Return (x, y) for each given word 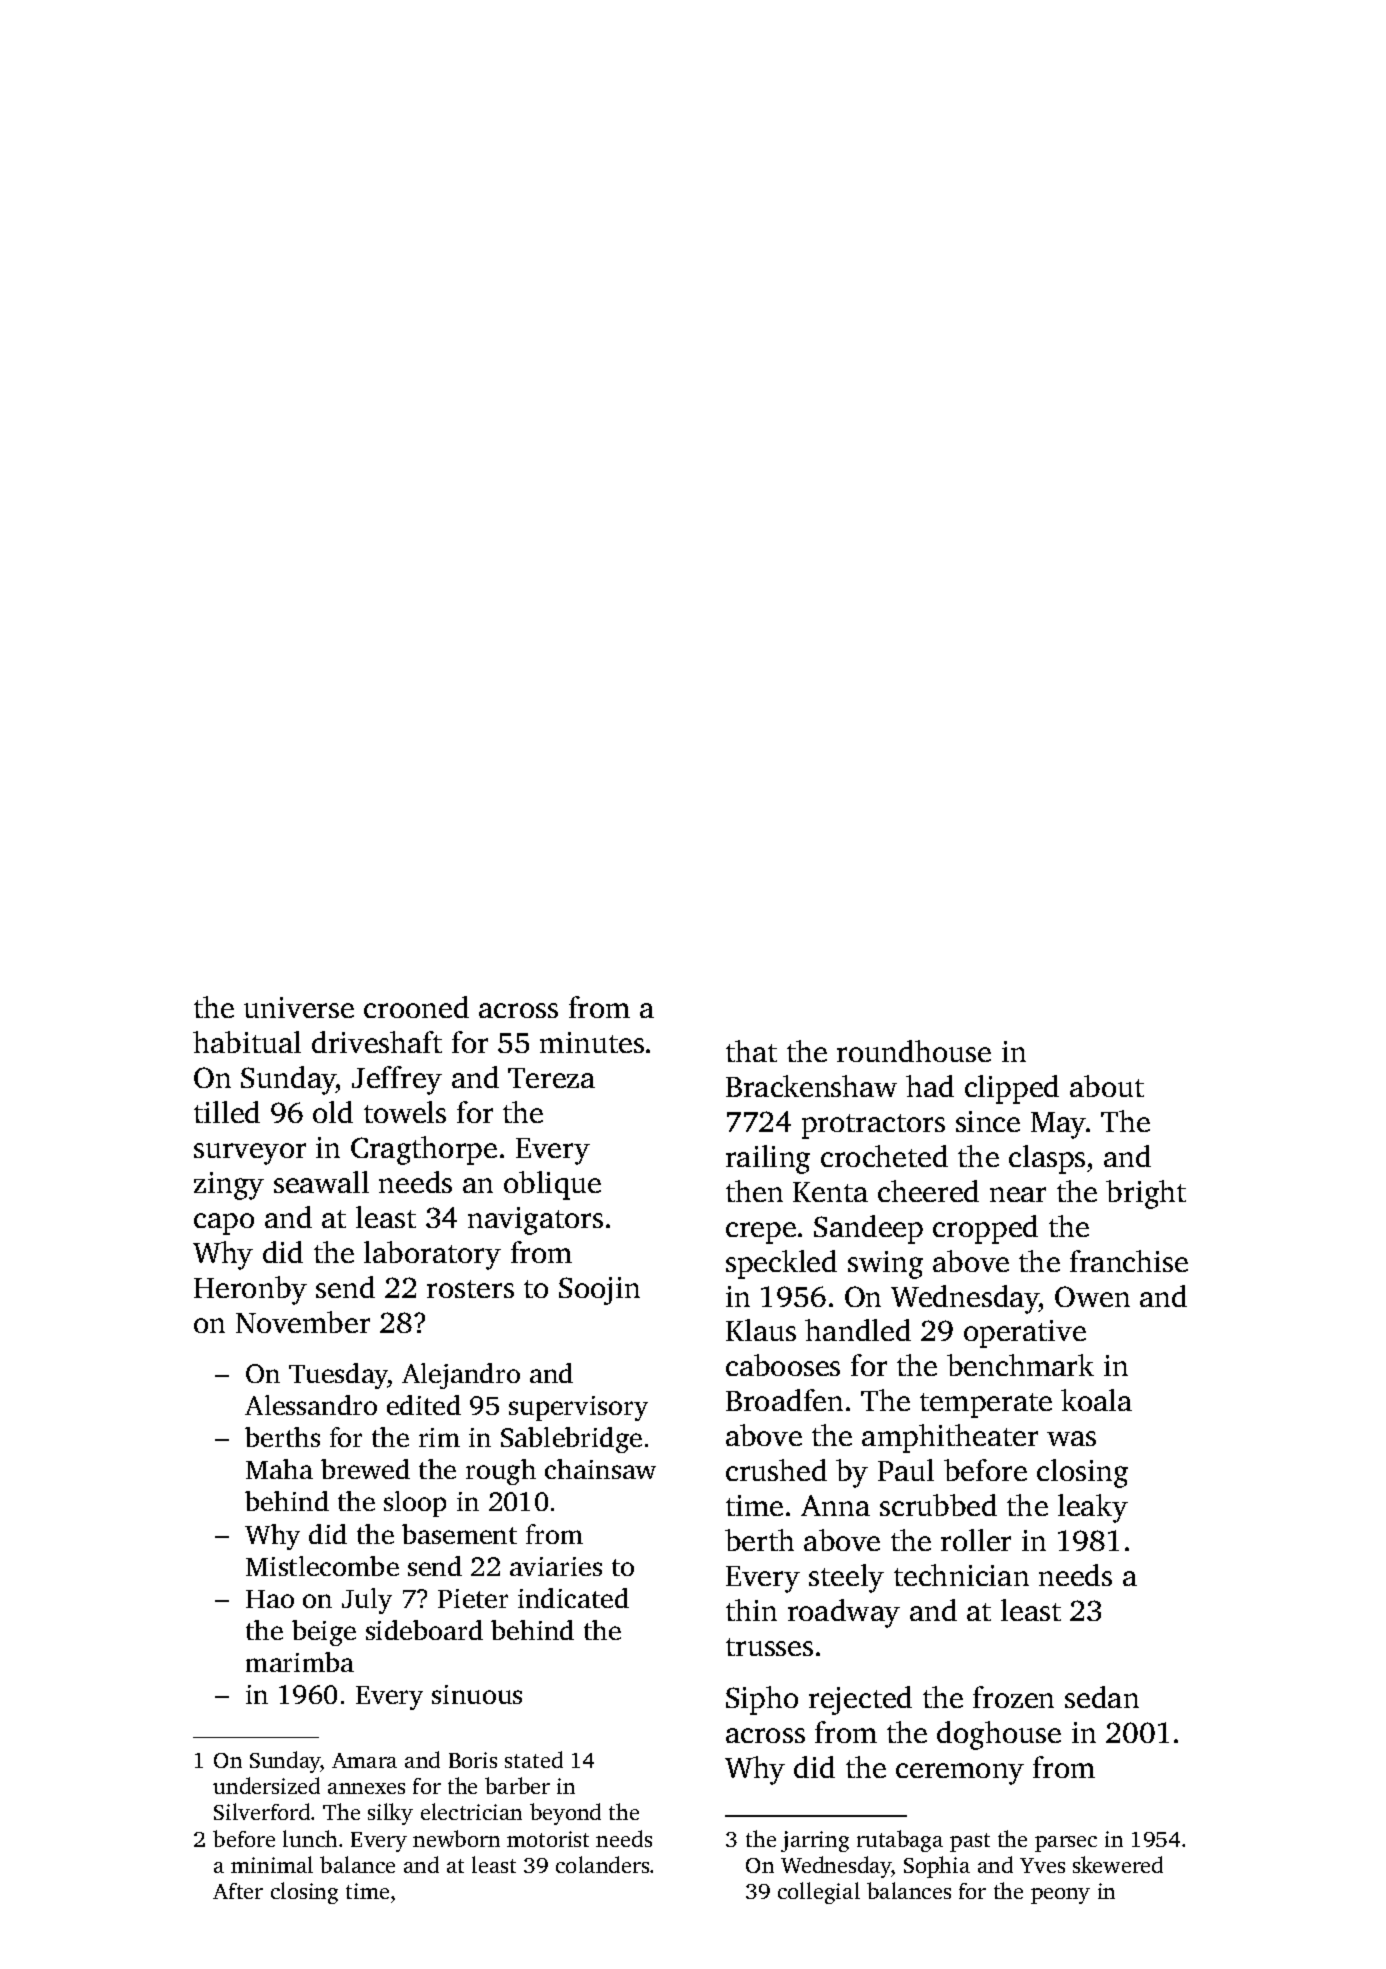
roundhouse (914, 1051)
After (238, 1891)
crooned (416, 1007)
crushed (776, 1470)
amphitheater (950, 1438)
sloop (415, 1504)
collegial (819, 1893)
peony (1060, 1896)
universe (299, 1007)
